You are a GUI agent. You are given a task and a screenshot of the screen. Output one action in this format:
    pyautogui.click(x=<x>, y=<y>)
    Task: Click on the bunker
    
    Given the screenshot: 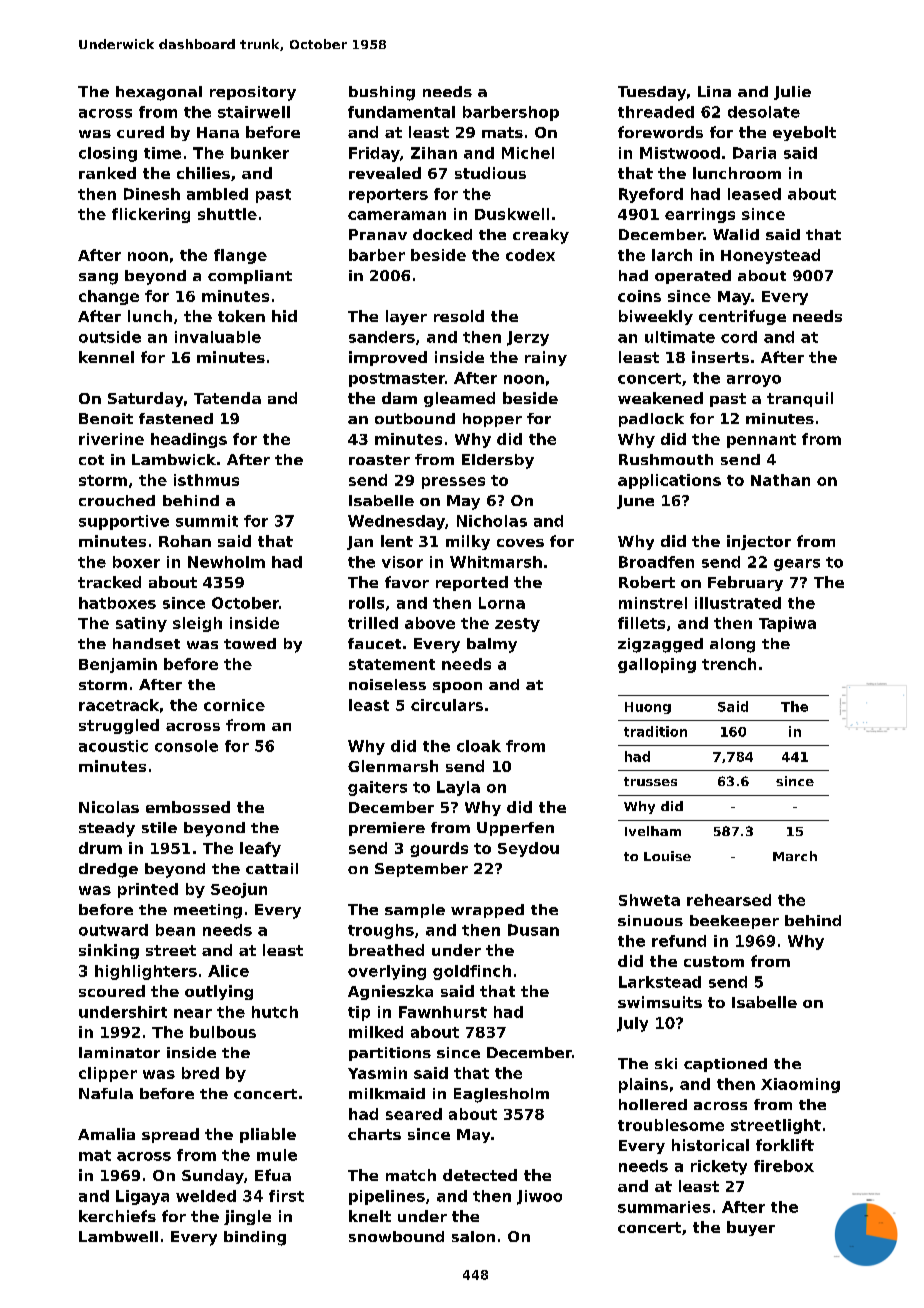 What is the action you would take?
    pyautogui.click(x=260, y=153)
